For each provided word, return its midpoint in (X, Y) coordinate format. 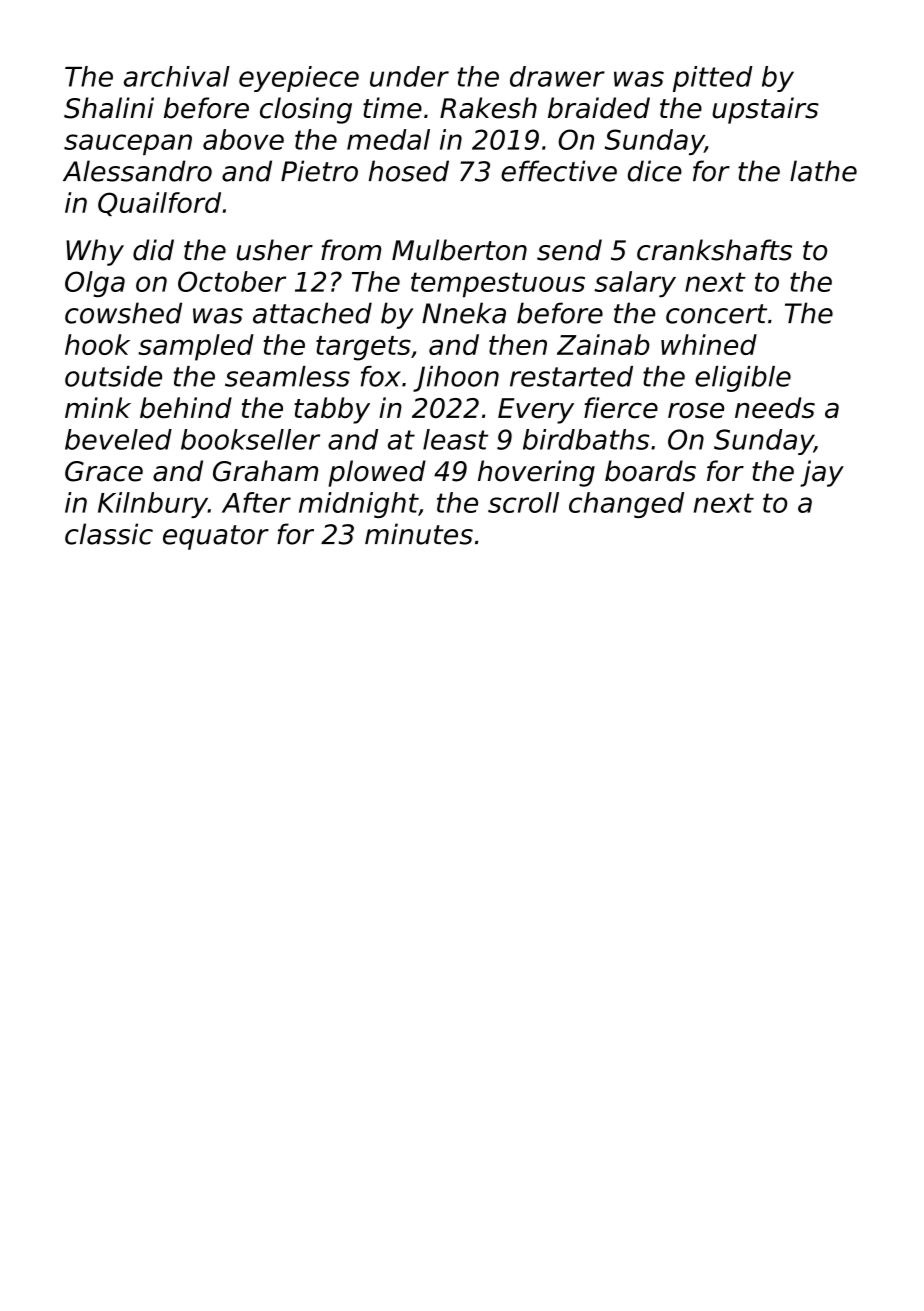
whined (709, 344)
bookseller (250, 439)
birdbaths (586, 439)
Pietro (319, 171)
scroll (523, 502)
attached (312, 313)
